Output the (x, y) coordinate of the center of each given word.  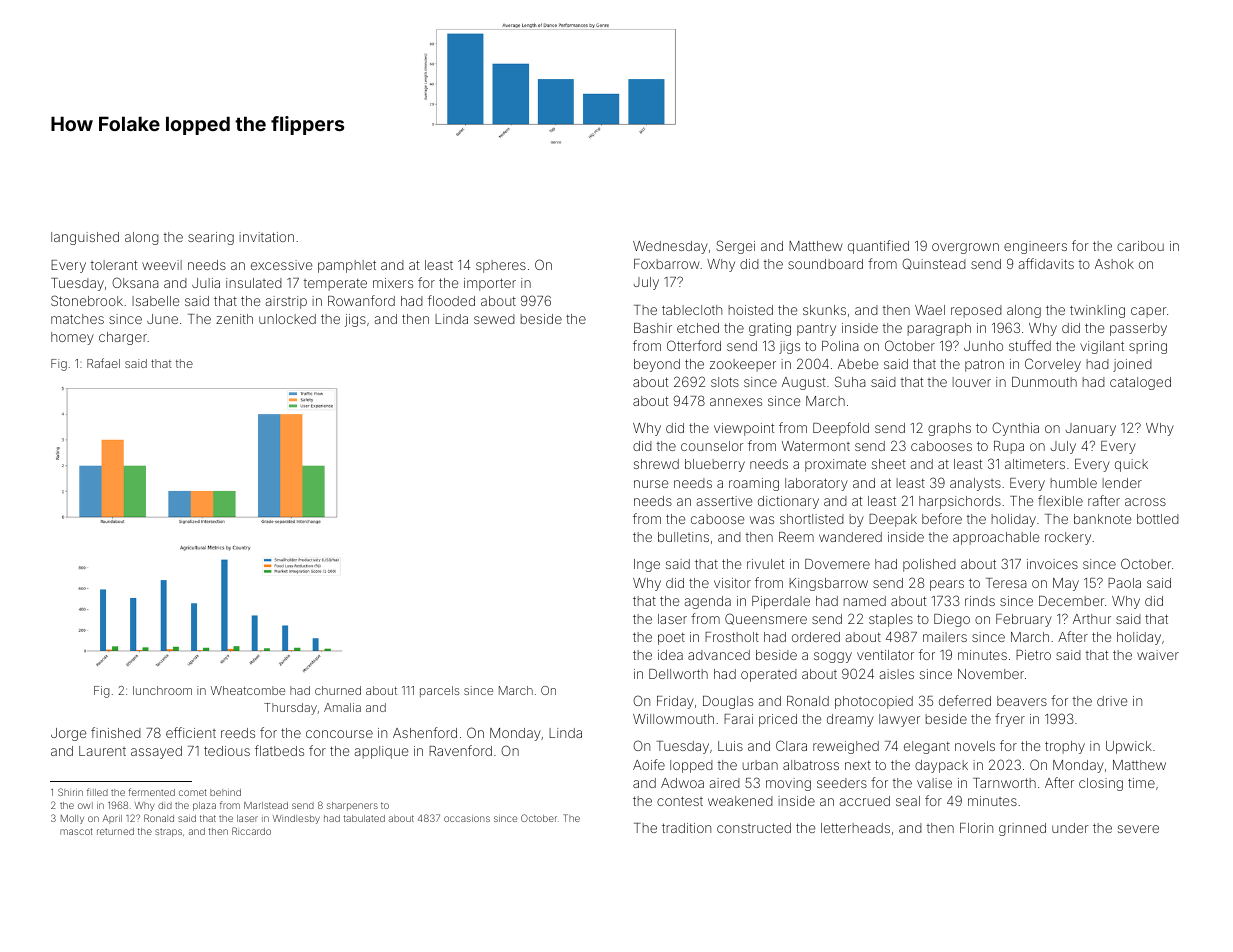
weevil (162, 265)
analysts (975, 484)
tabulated (364, 818)
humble (1074, 483)
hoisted (751, 310)
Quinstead (934, 264)
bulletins (683, 537)
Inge (647, 565)
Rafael (103, 363)
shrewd (656, 464)
